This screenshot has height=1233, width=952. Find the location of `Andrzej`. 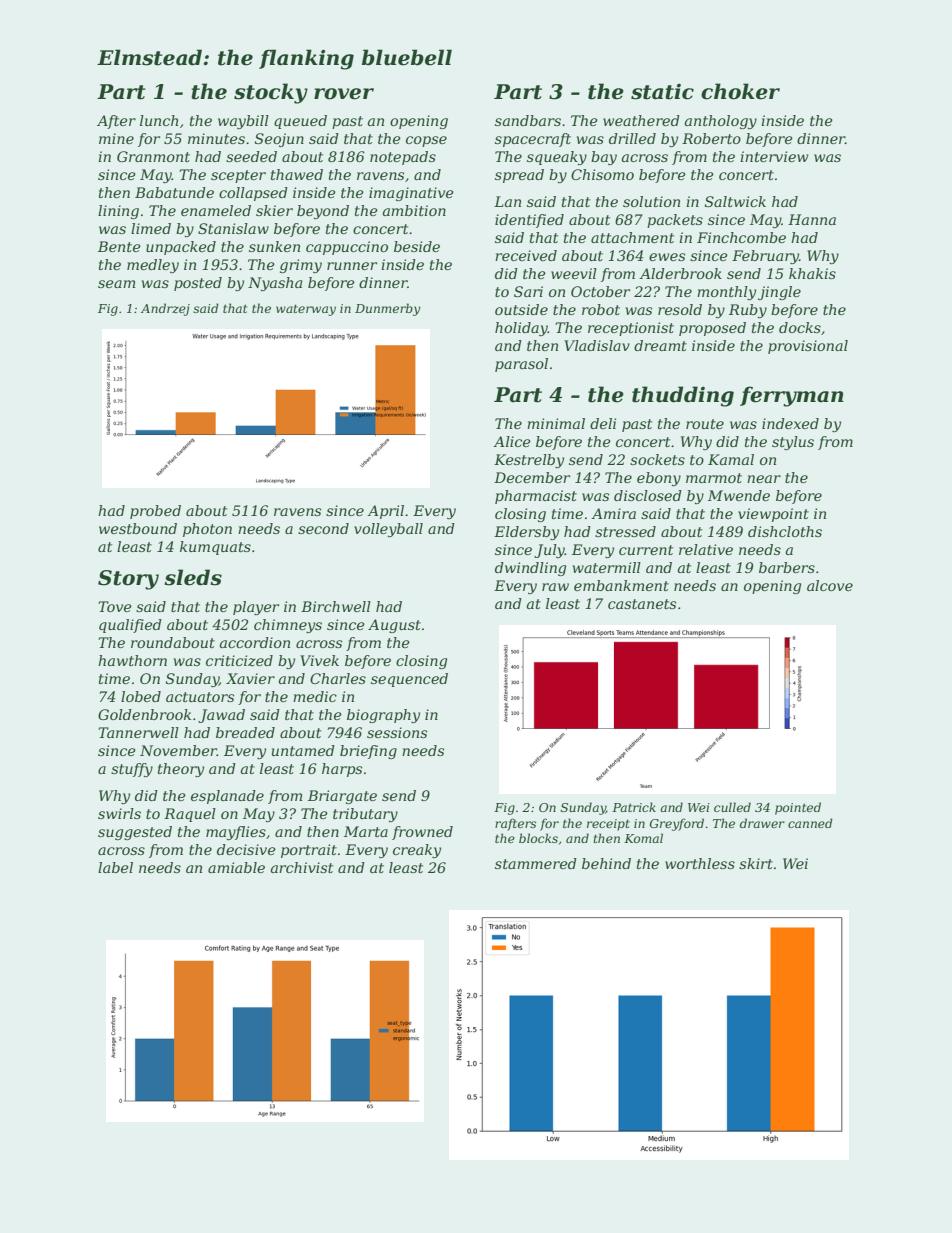

Andrzej is located at coordinates (165, 309).
